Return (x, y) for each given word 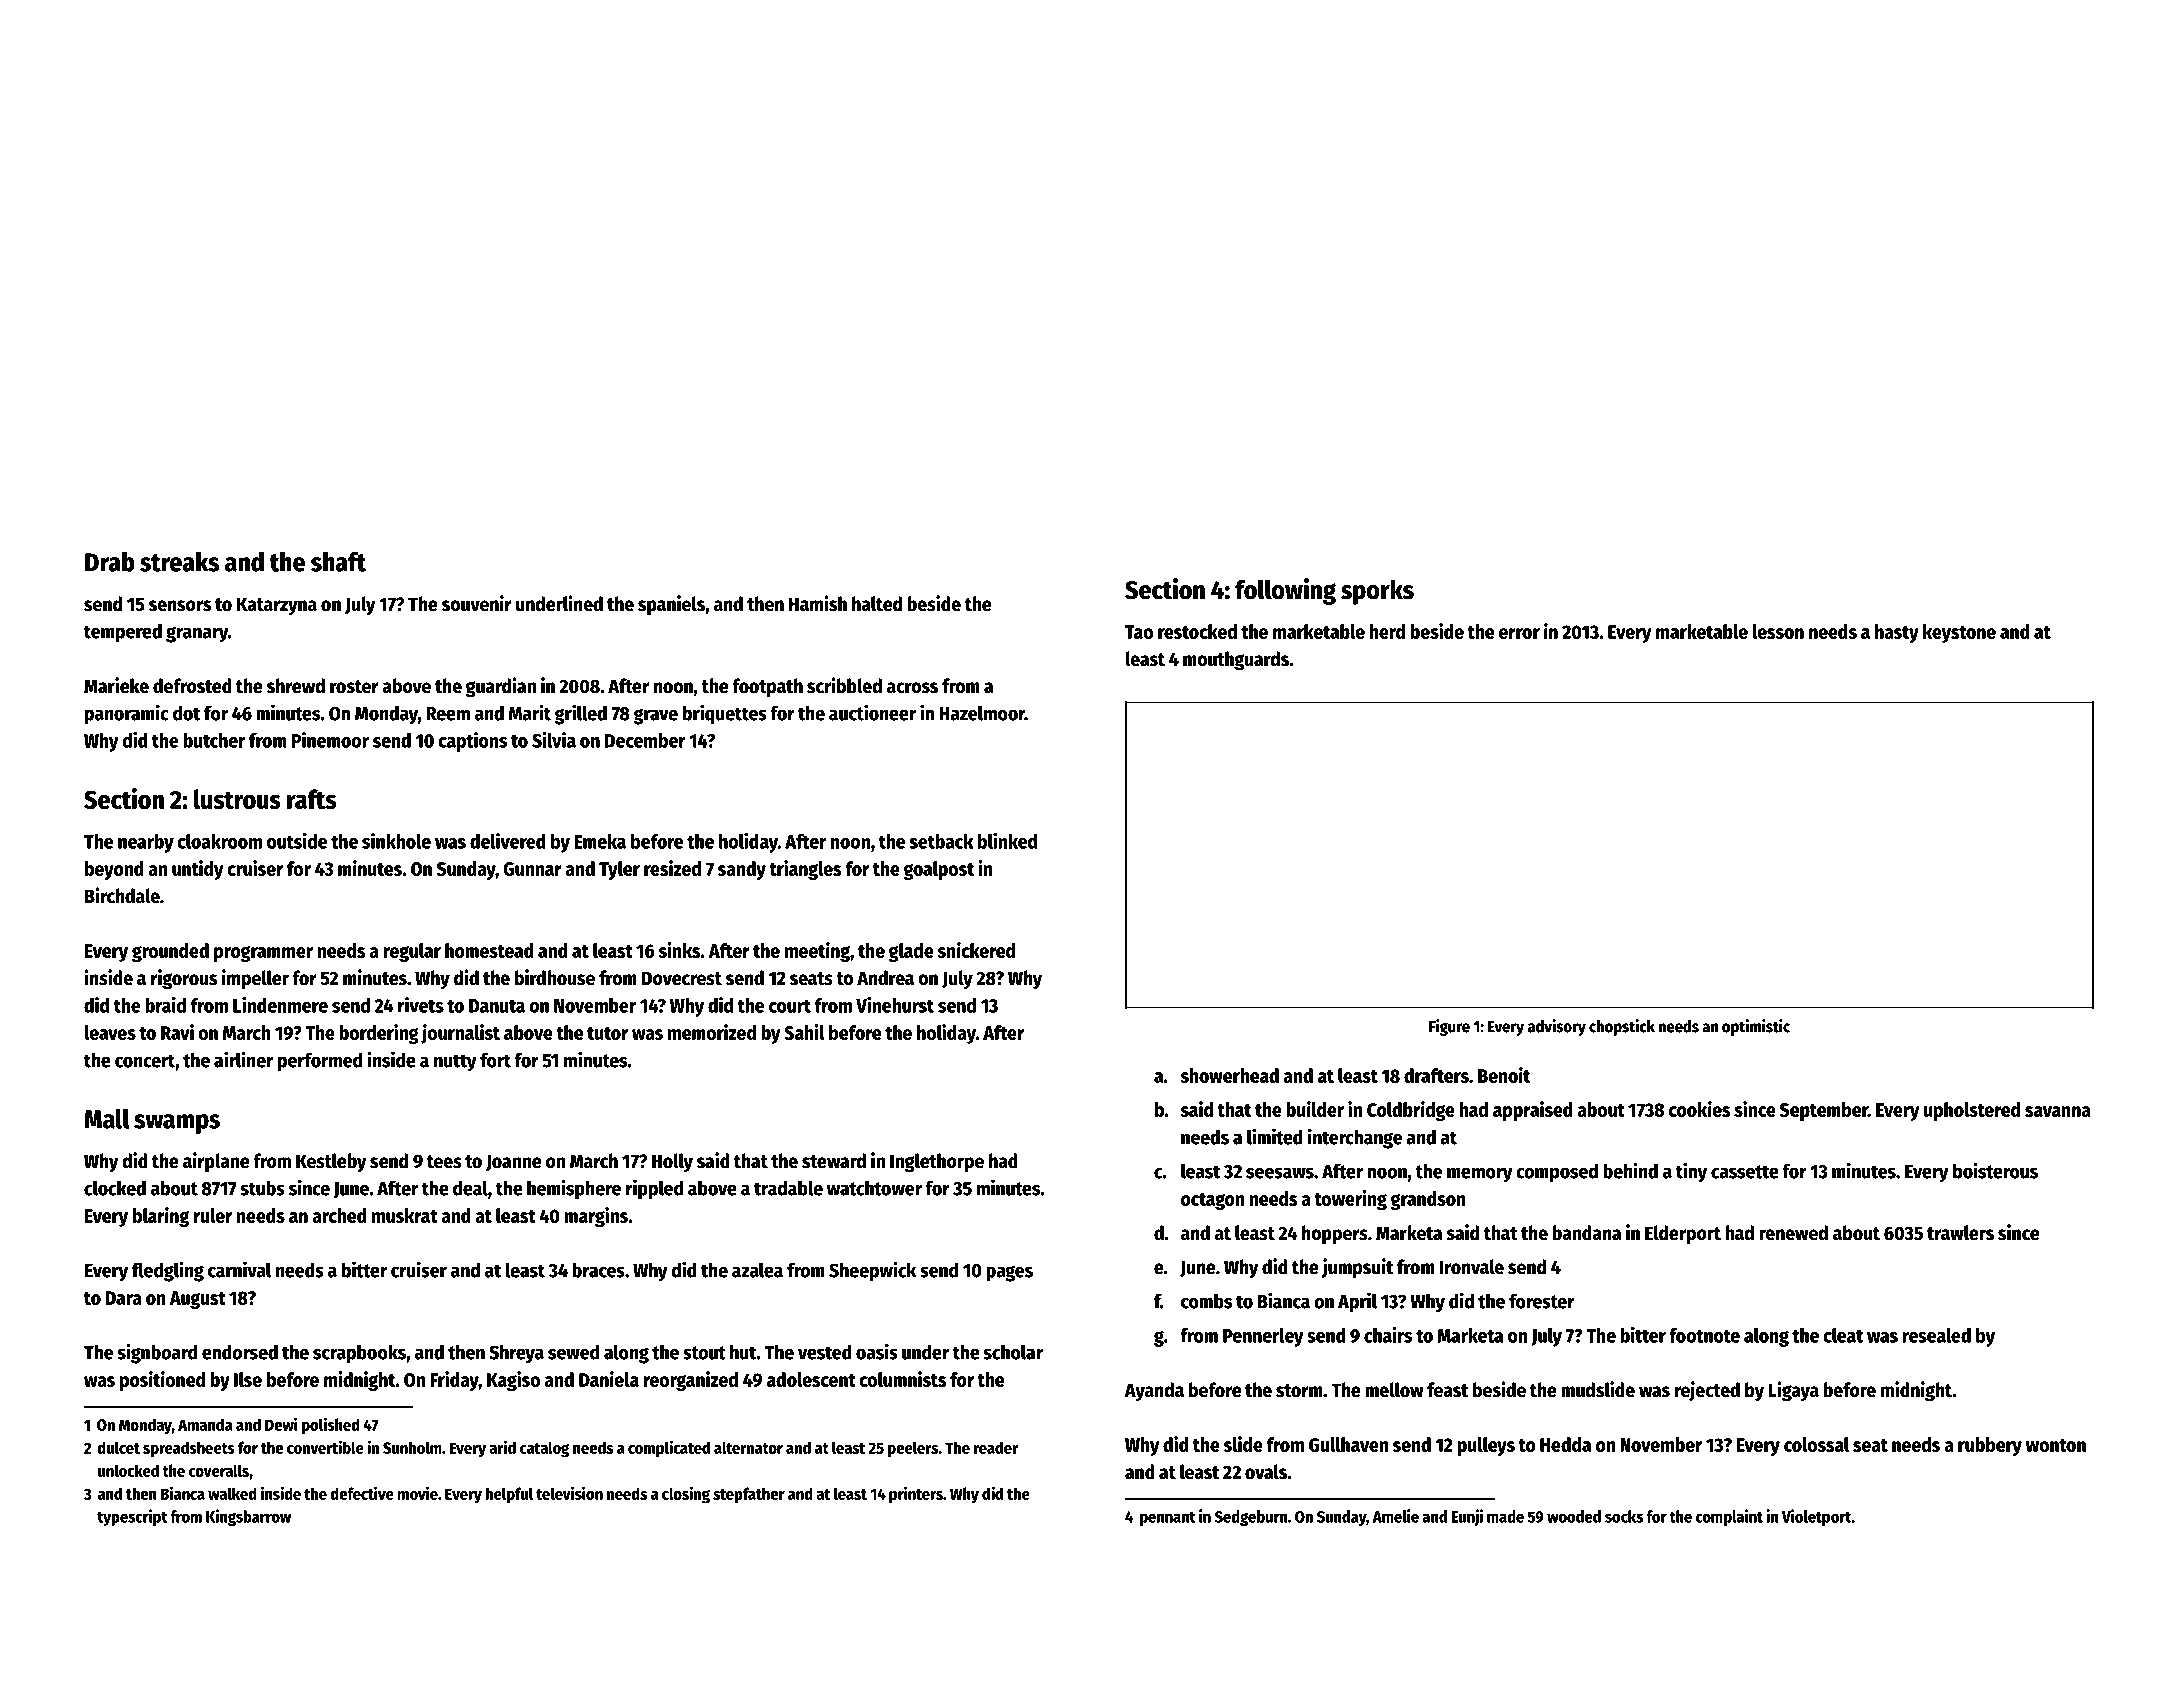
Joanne (513, 1162)
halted (877, 604)
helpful (509, 1495)
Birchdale (122, 895)
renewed (1793, 1233)
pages (1009, 1273)
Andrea (885, 978)
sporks (1377, 592)
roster (354, 687)
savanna (2058, 1111)
